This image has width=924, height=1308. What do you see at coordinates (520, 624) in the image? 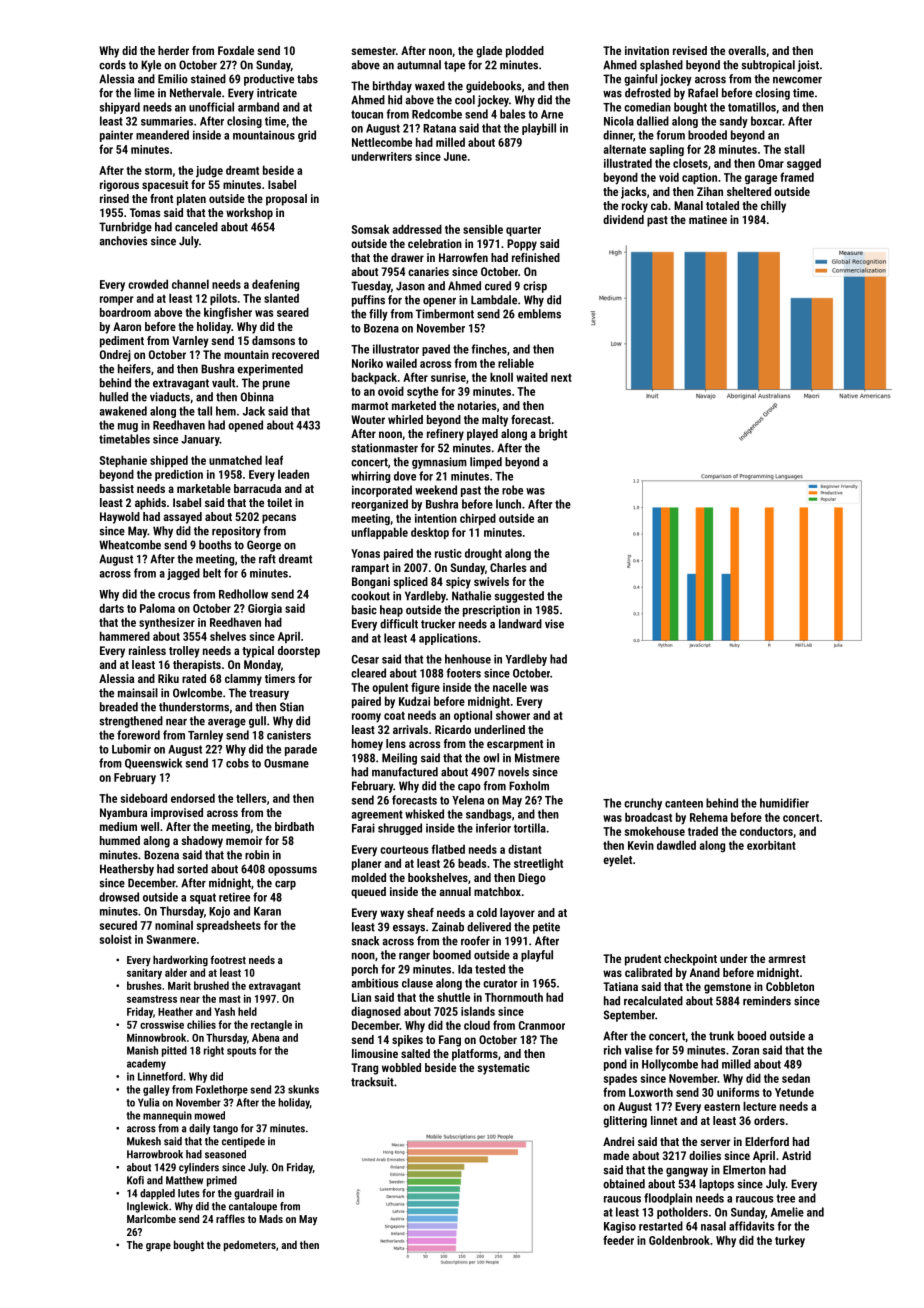
I see `landward` at bounding box center [520, 624].
